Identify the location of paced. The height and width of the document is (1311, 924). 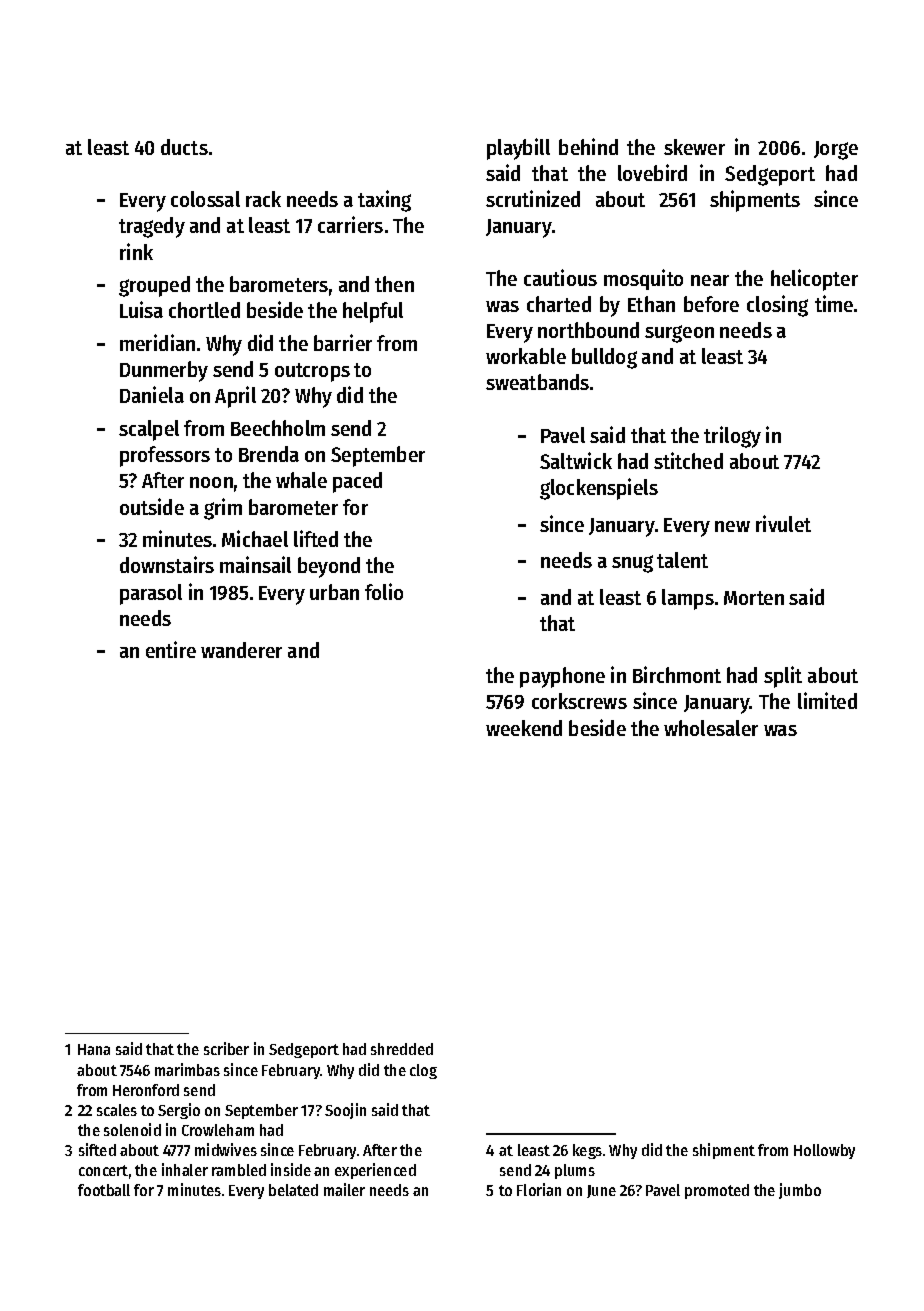
(357, 482).
